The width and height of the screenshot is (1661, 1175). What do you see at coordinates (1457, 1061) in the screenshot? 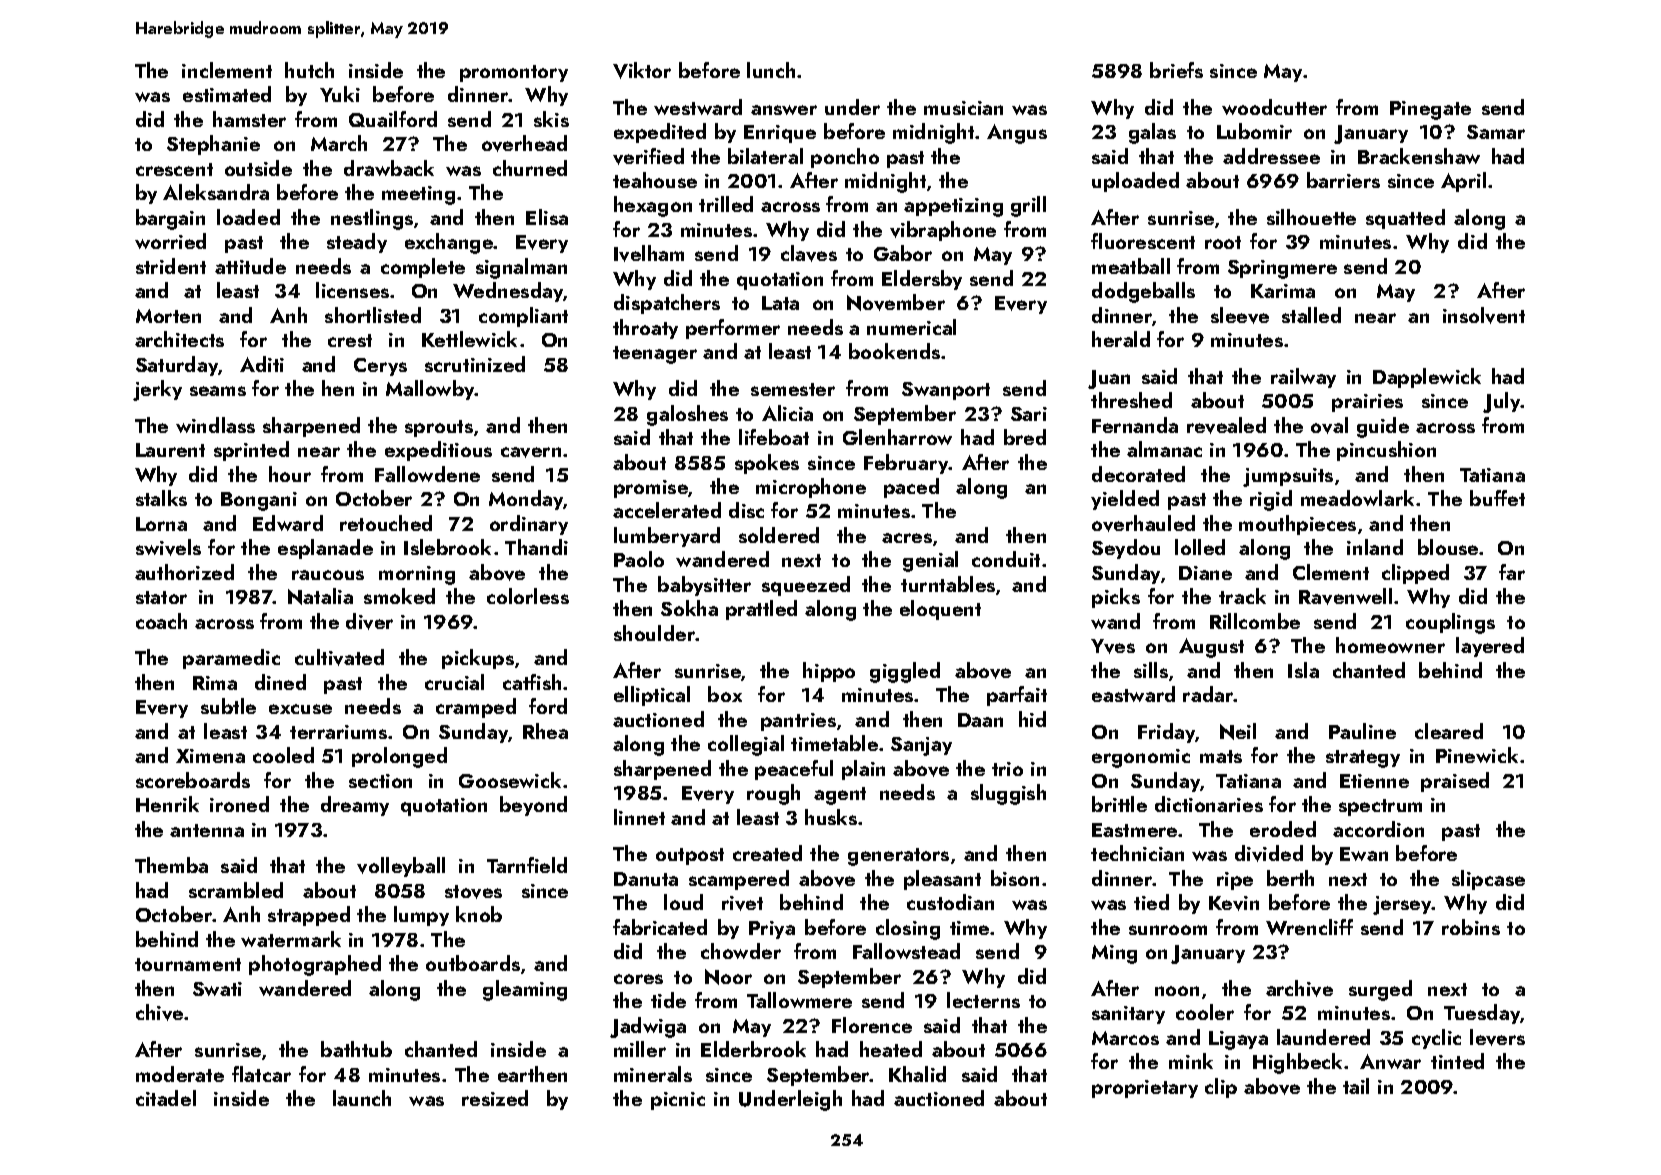
I see `tinted` at bounding box center [1457, 1061].
